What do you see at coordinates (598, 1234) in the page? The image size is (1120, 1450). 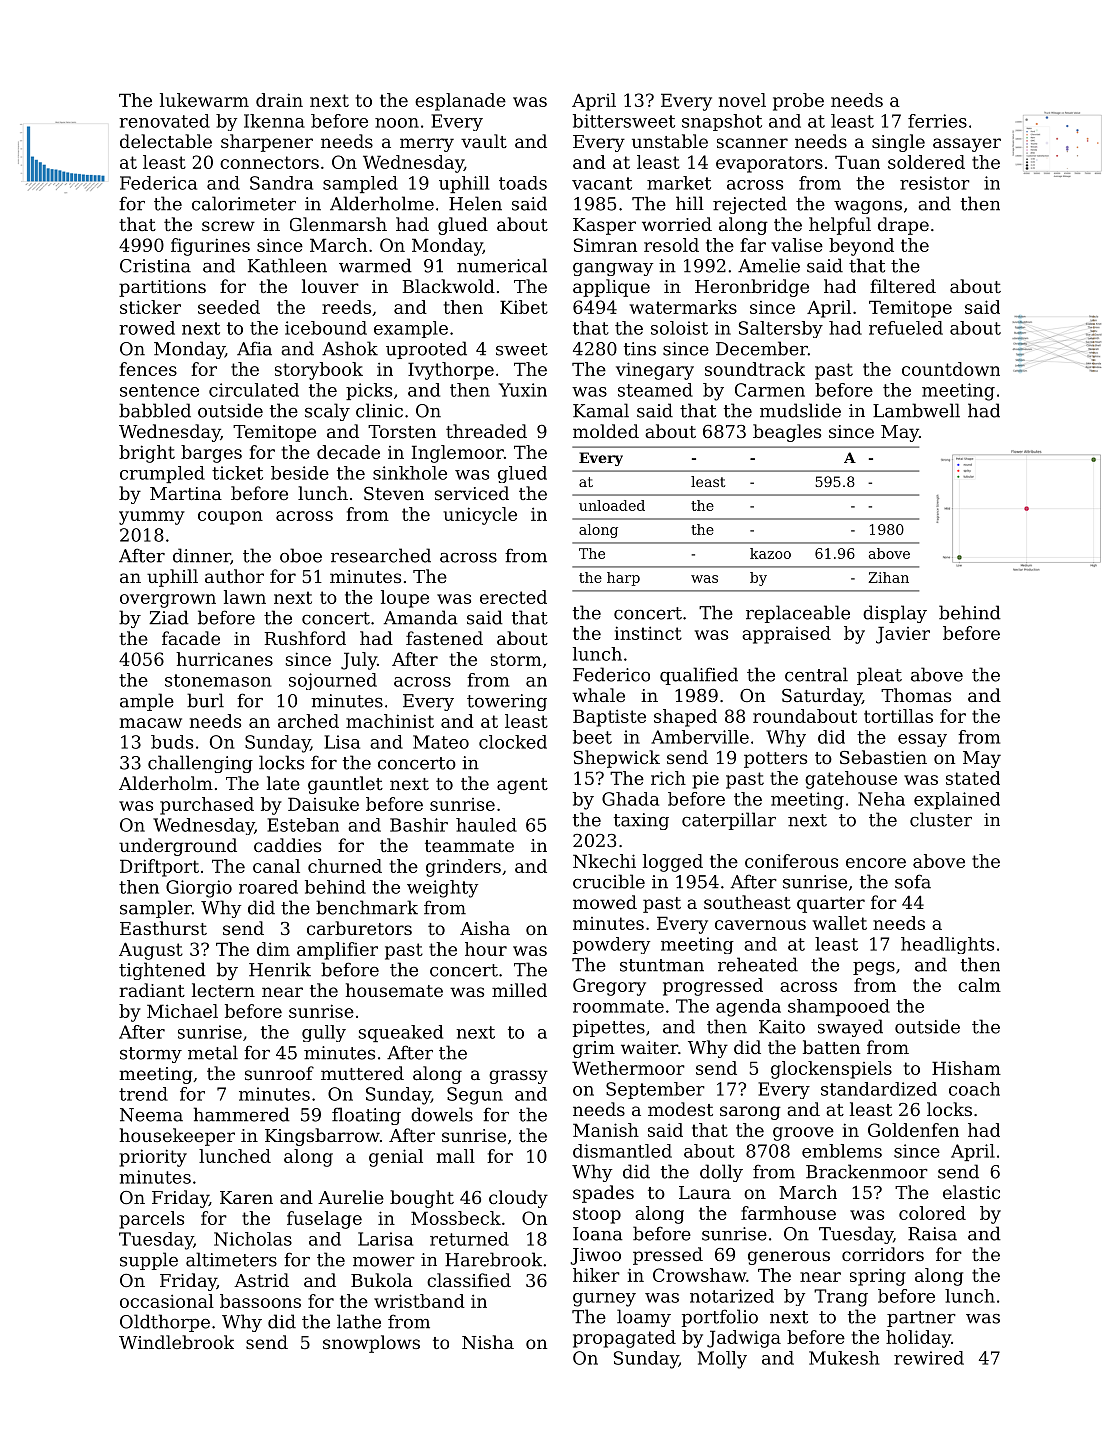 I see `Ioana` at bounding box center [598, 1234].
